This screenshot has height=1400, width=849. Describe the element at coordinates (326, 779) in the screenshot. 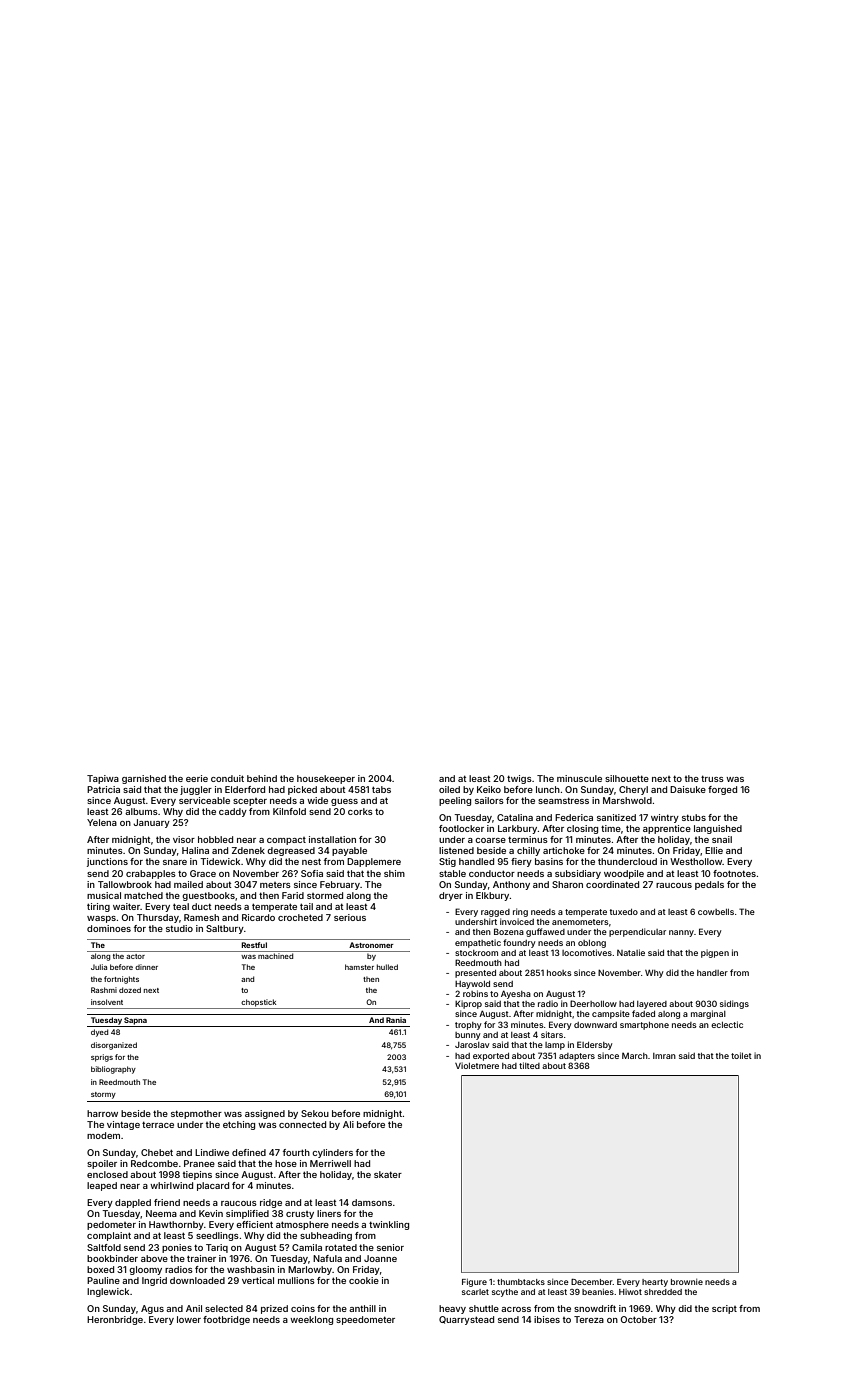

I see `housekeeper` at that location.
